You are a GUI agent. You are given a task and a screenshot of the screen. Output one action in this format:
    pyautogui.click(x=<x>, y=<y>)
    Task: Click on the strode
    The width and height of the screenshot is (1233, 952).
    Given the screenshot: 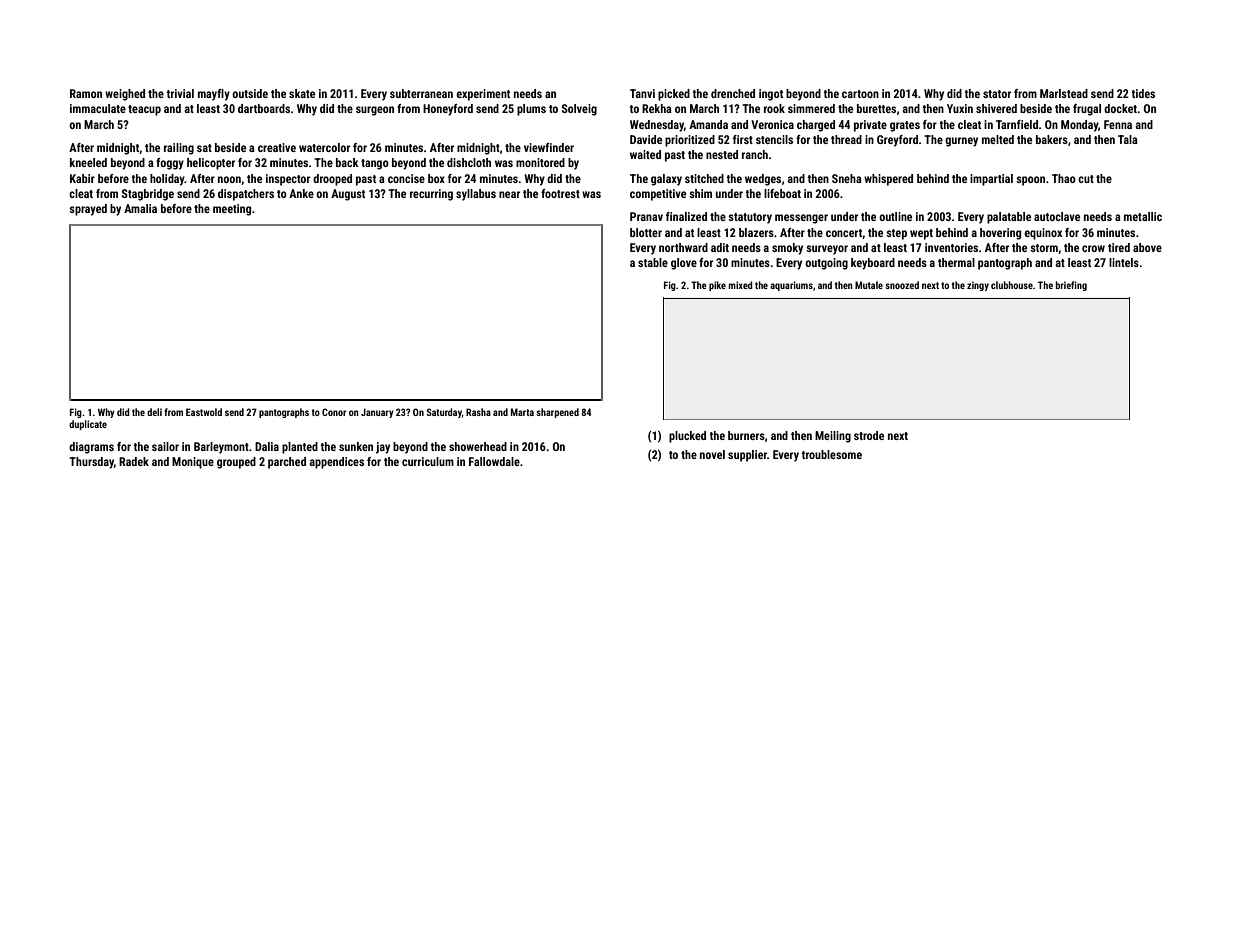 What is the action you would take?
    pyautogui.click(x=869, y=435)
